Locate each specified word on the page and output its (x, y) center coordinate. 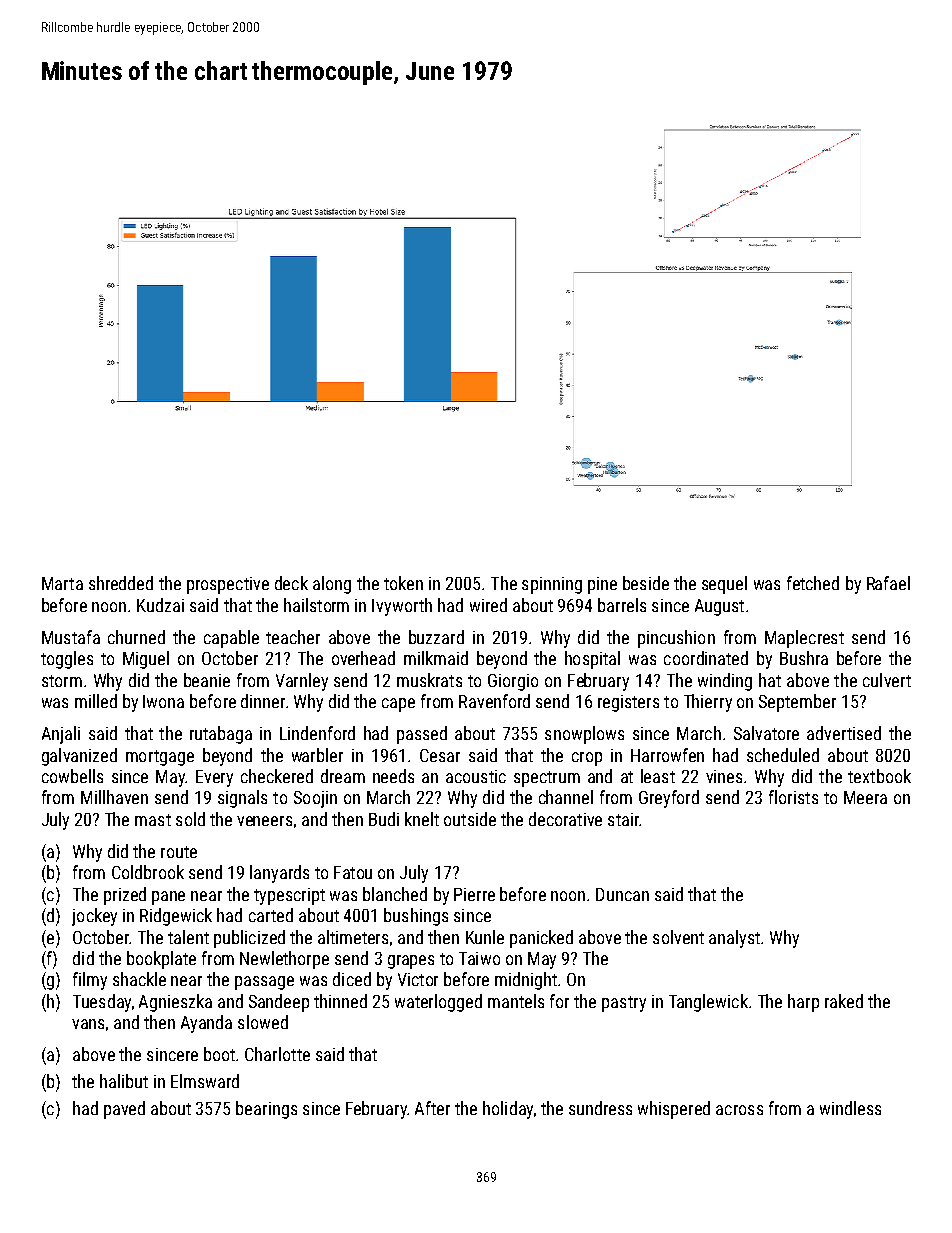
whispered (674, 1110)
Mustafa (71, 637)
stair (623, 819)
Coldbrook (148, 872)
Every (214, 778)
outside (470, 819)
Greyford (669, 799)
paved (124, 1110)
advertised (844, 733)
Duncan (622, 894)
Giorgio (513, 682)
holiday (508, 1110)
